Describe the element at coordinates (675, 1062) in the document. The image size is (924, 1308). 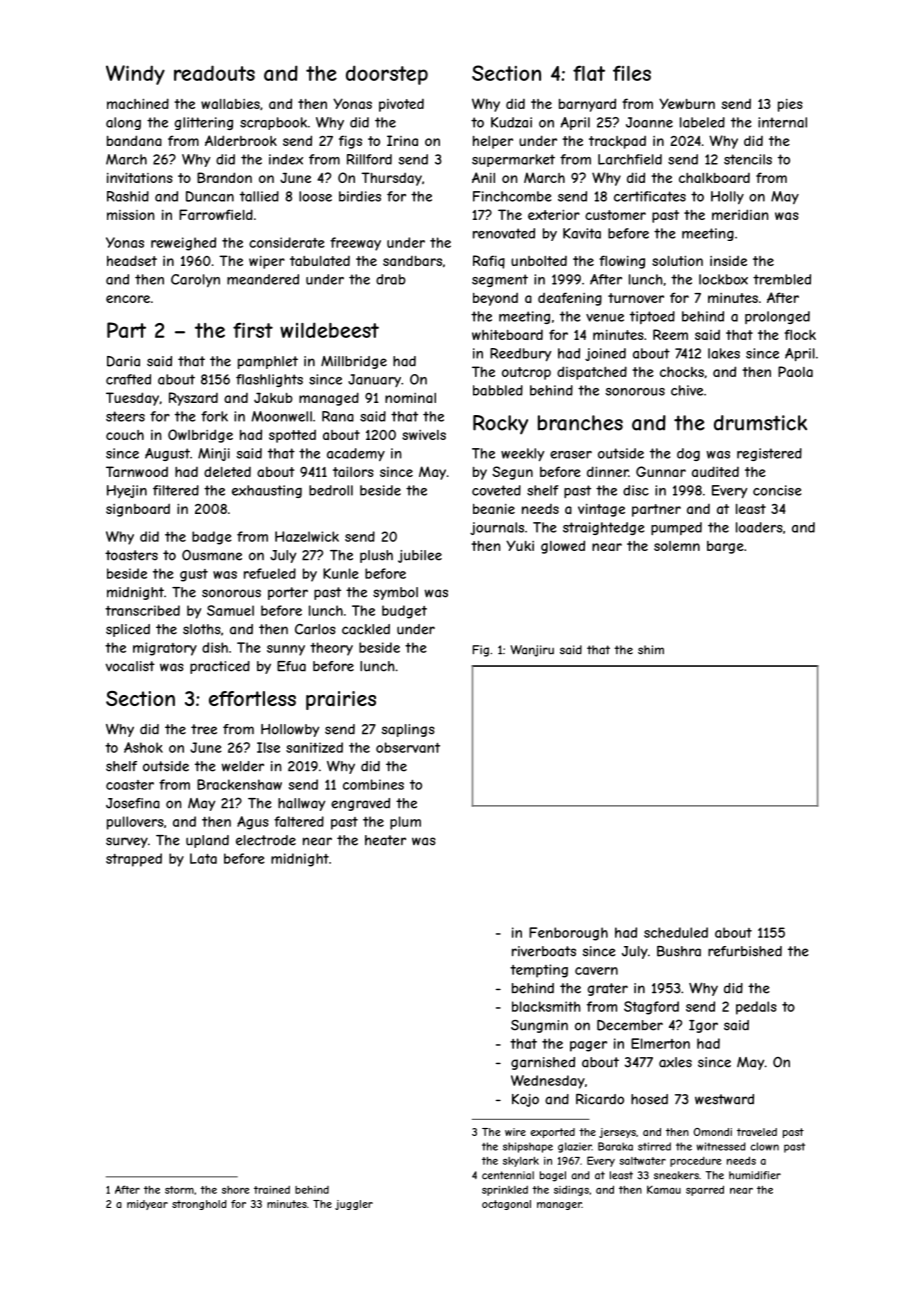
I see `axles` at that location.
